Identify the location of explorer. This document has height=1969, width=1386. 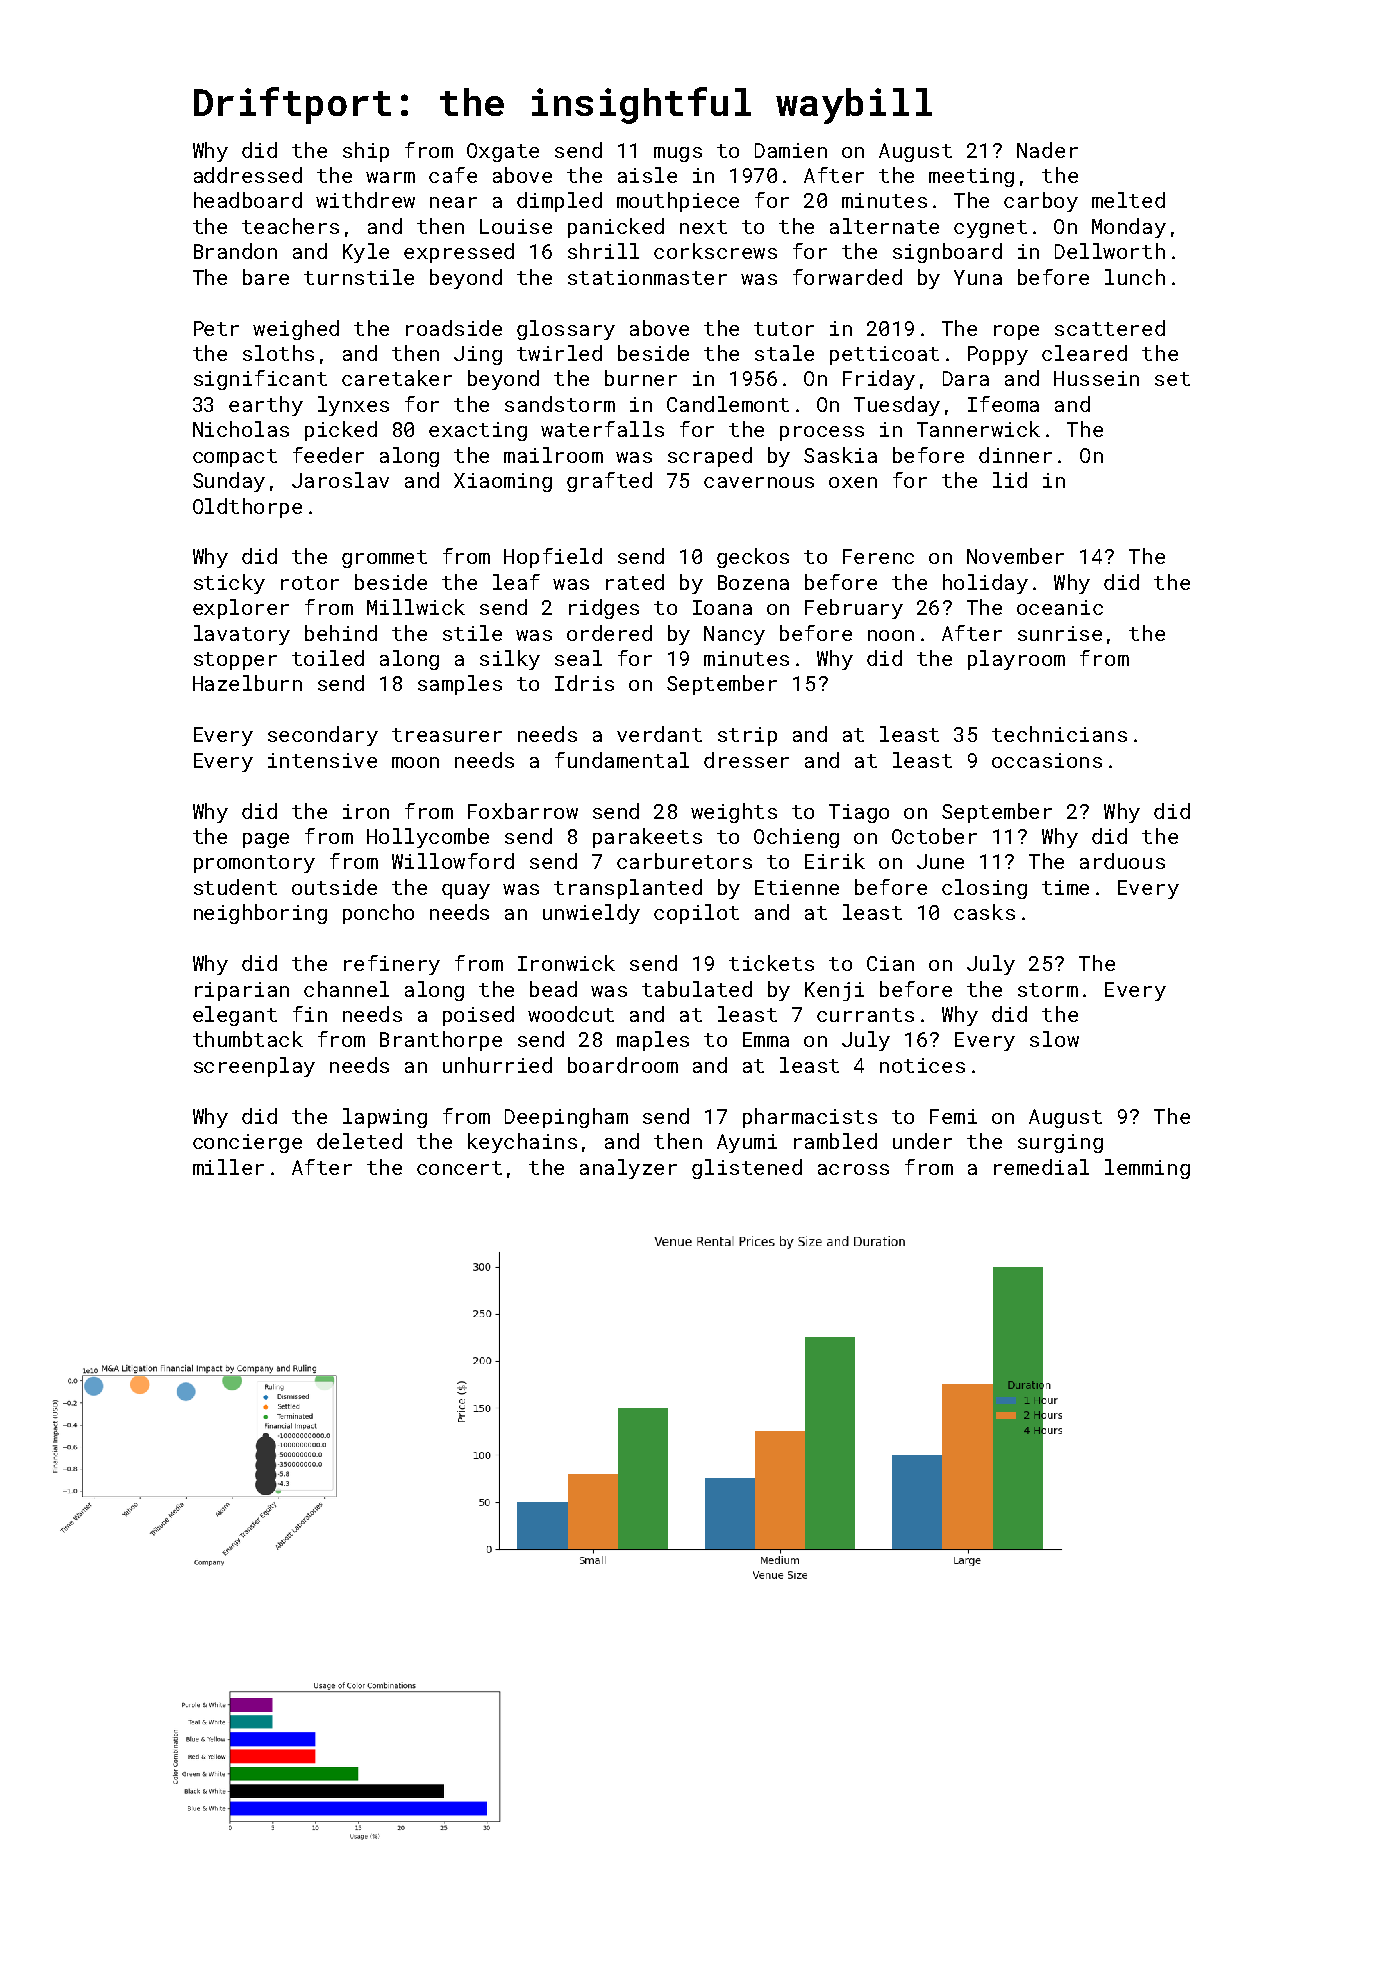
(241, 609).
